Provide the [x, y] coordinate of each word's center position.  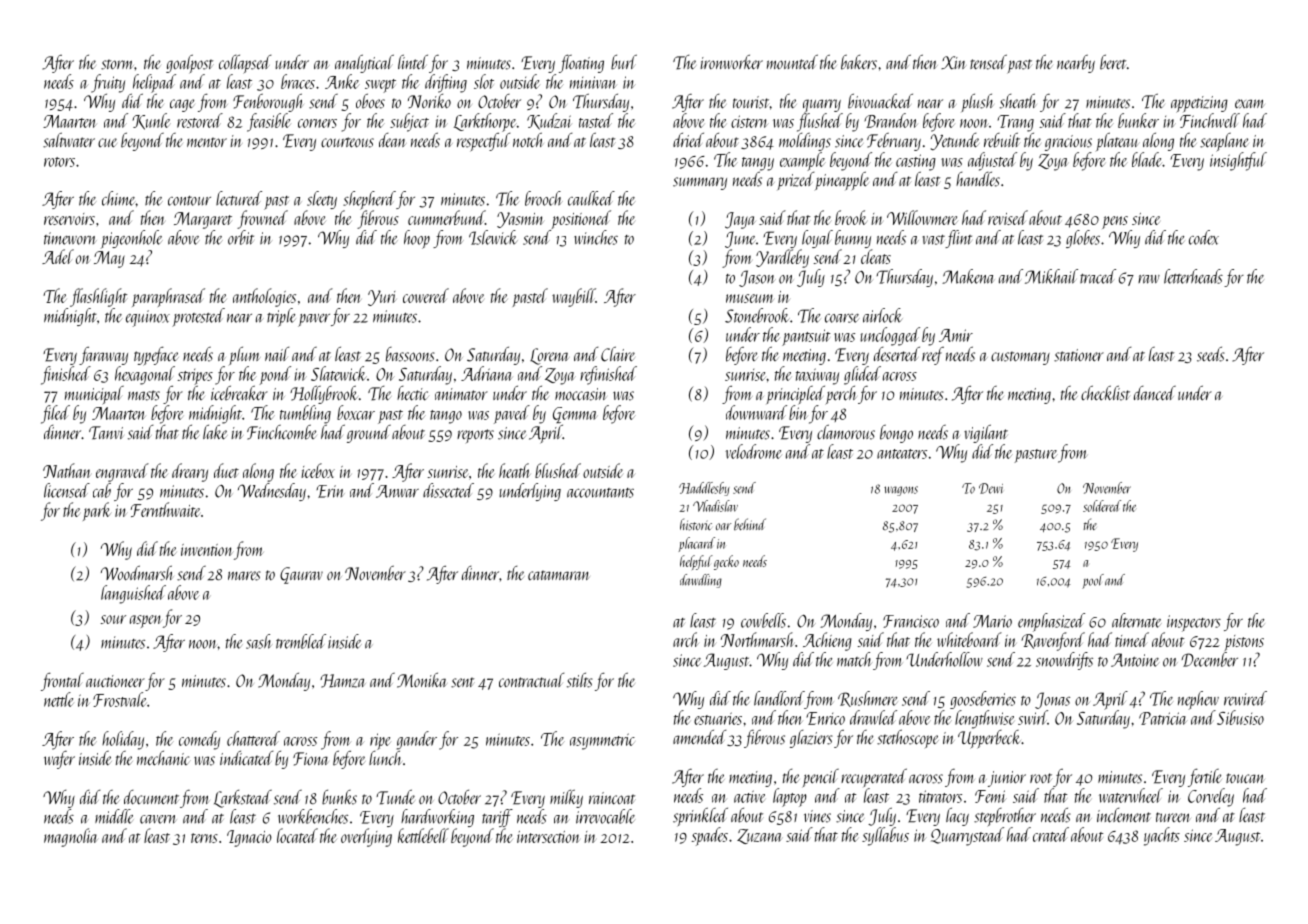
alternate [1137, 620]
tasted [596, 120]
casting [916, 162]
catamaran [558, 575]
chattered [253, 738]
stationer [1079, 355]
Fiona [310, 759]
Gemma [574, 415]
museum [749, 298]
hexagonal [145, 375]
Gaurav [301, 575]
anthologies [264, 297]
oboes [370, 101]
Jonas [1052, 700]
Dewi [991, 488]
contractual [531, 680]
